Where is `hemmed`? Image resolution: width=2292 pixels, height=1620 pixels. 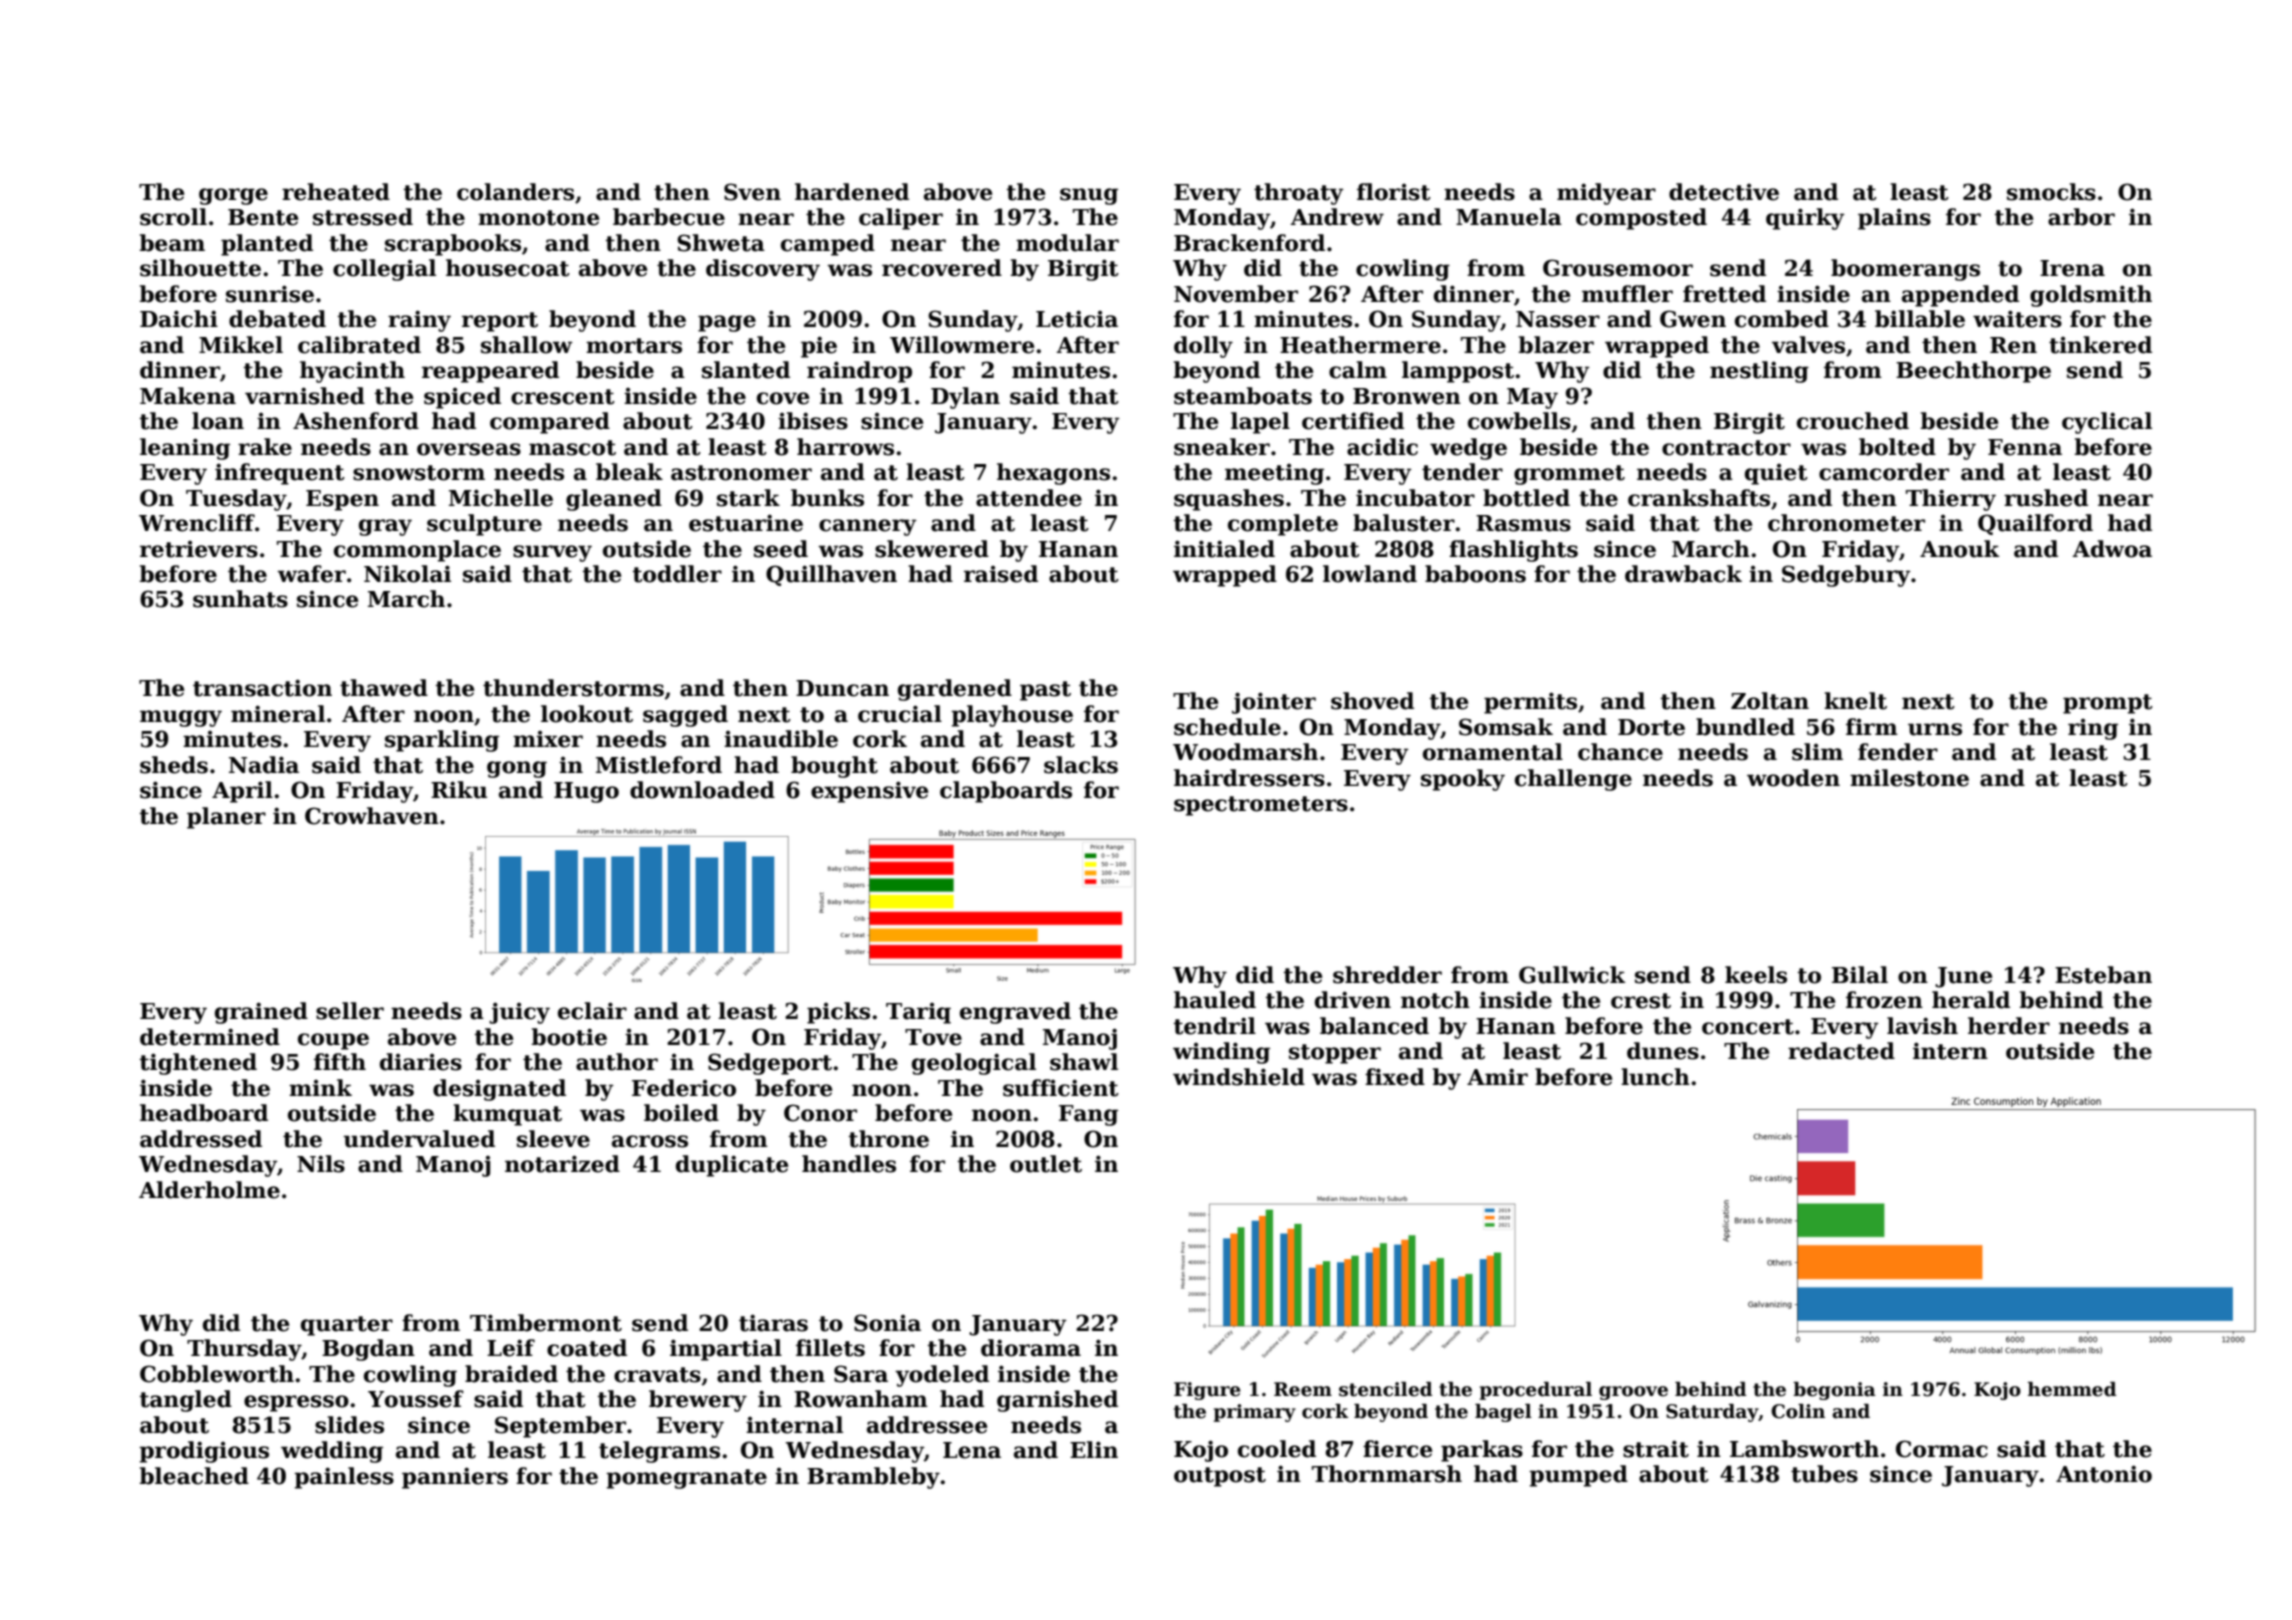
hemmed is located at coordinates (2072, 1389).
